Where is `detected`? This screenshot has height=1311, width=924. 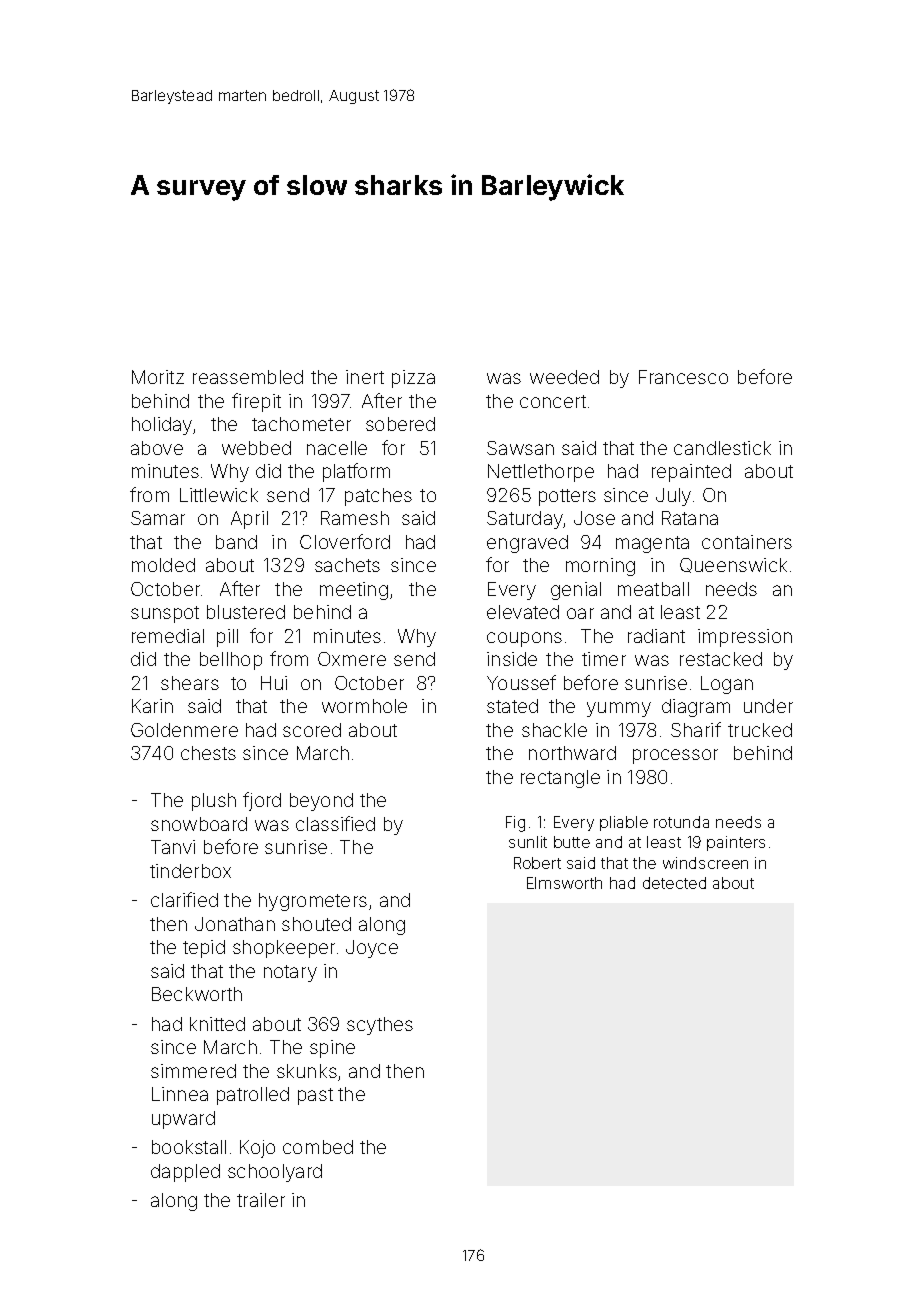 detected is located at coordinates (674, 883).
